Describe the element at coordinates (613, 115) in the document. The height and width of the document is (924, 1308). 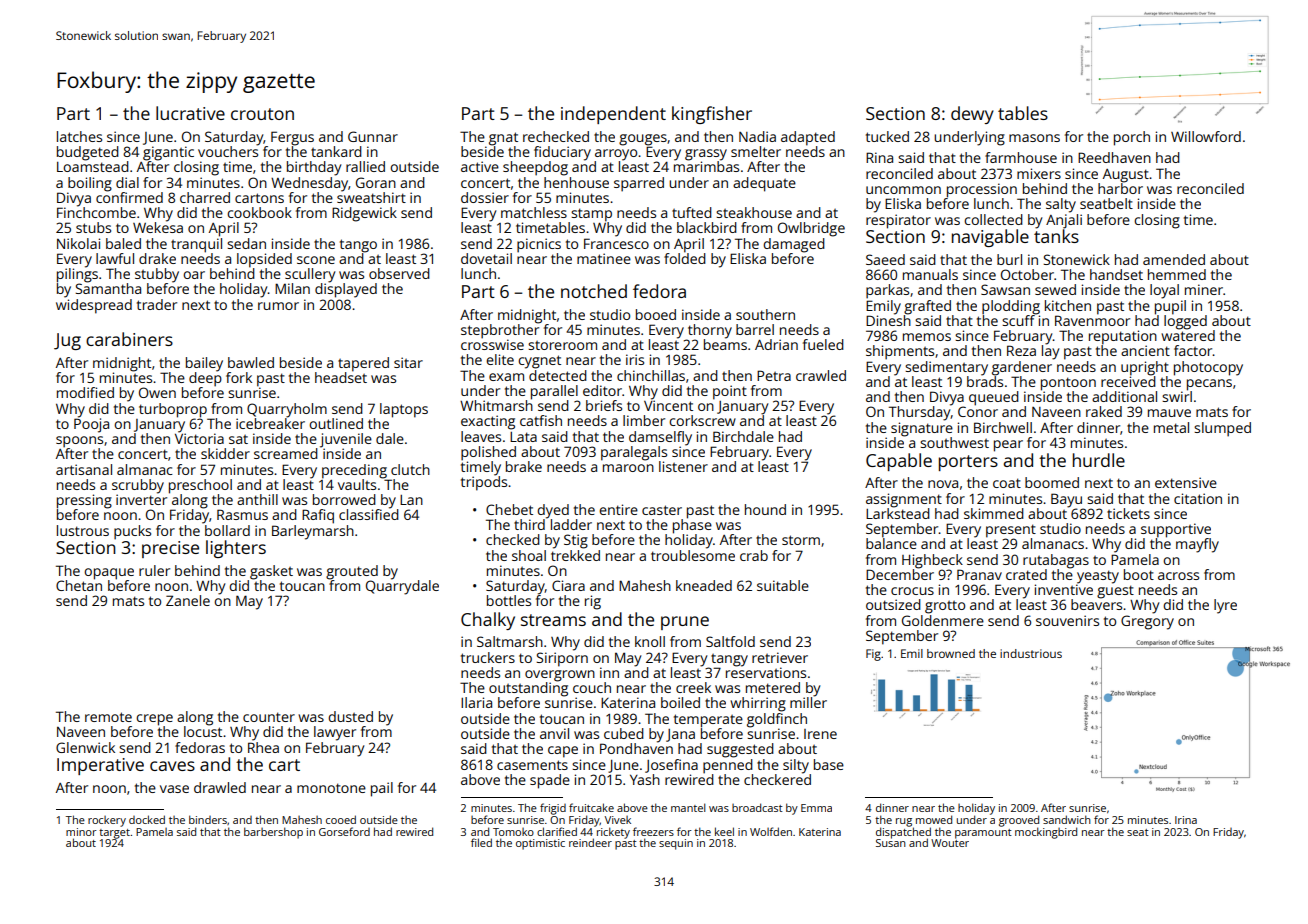
I see `independent` at that location.
